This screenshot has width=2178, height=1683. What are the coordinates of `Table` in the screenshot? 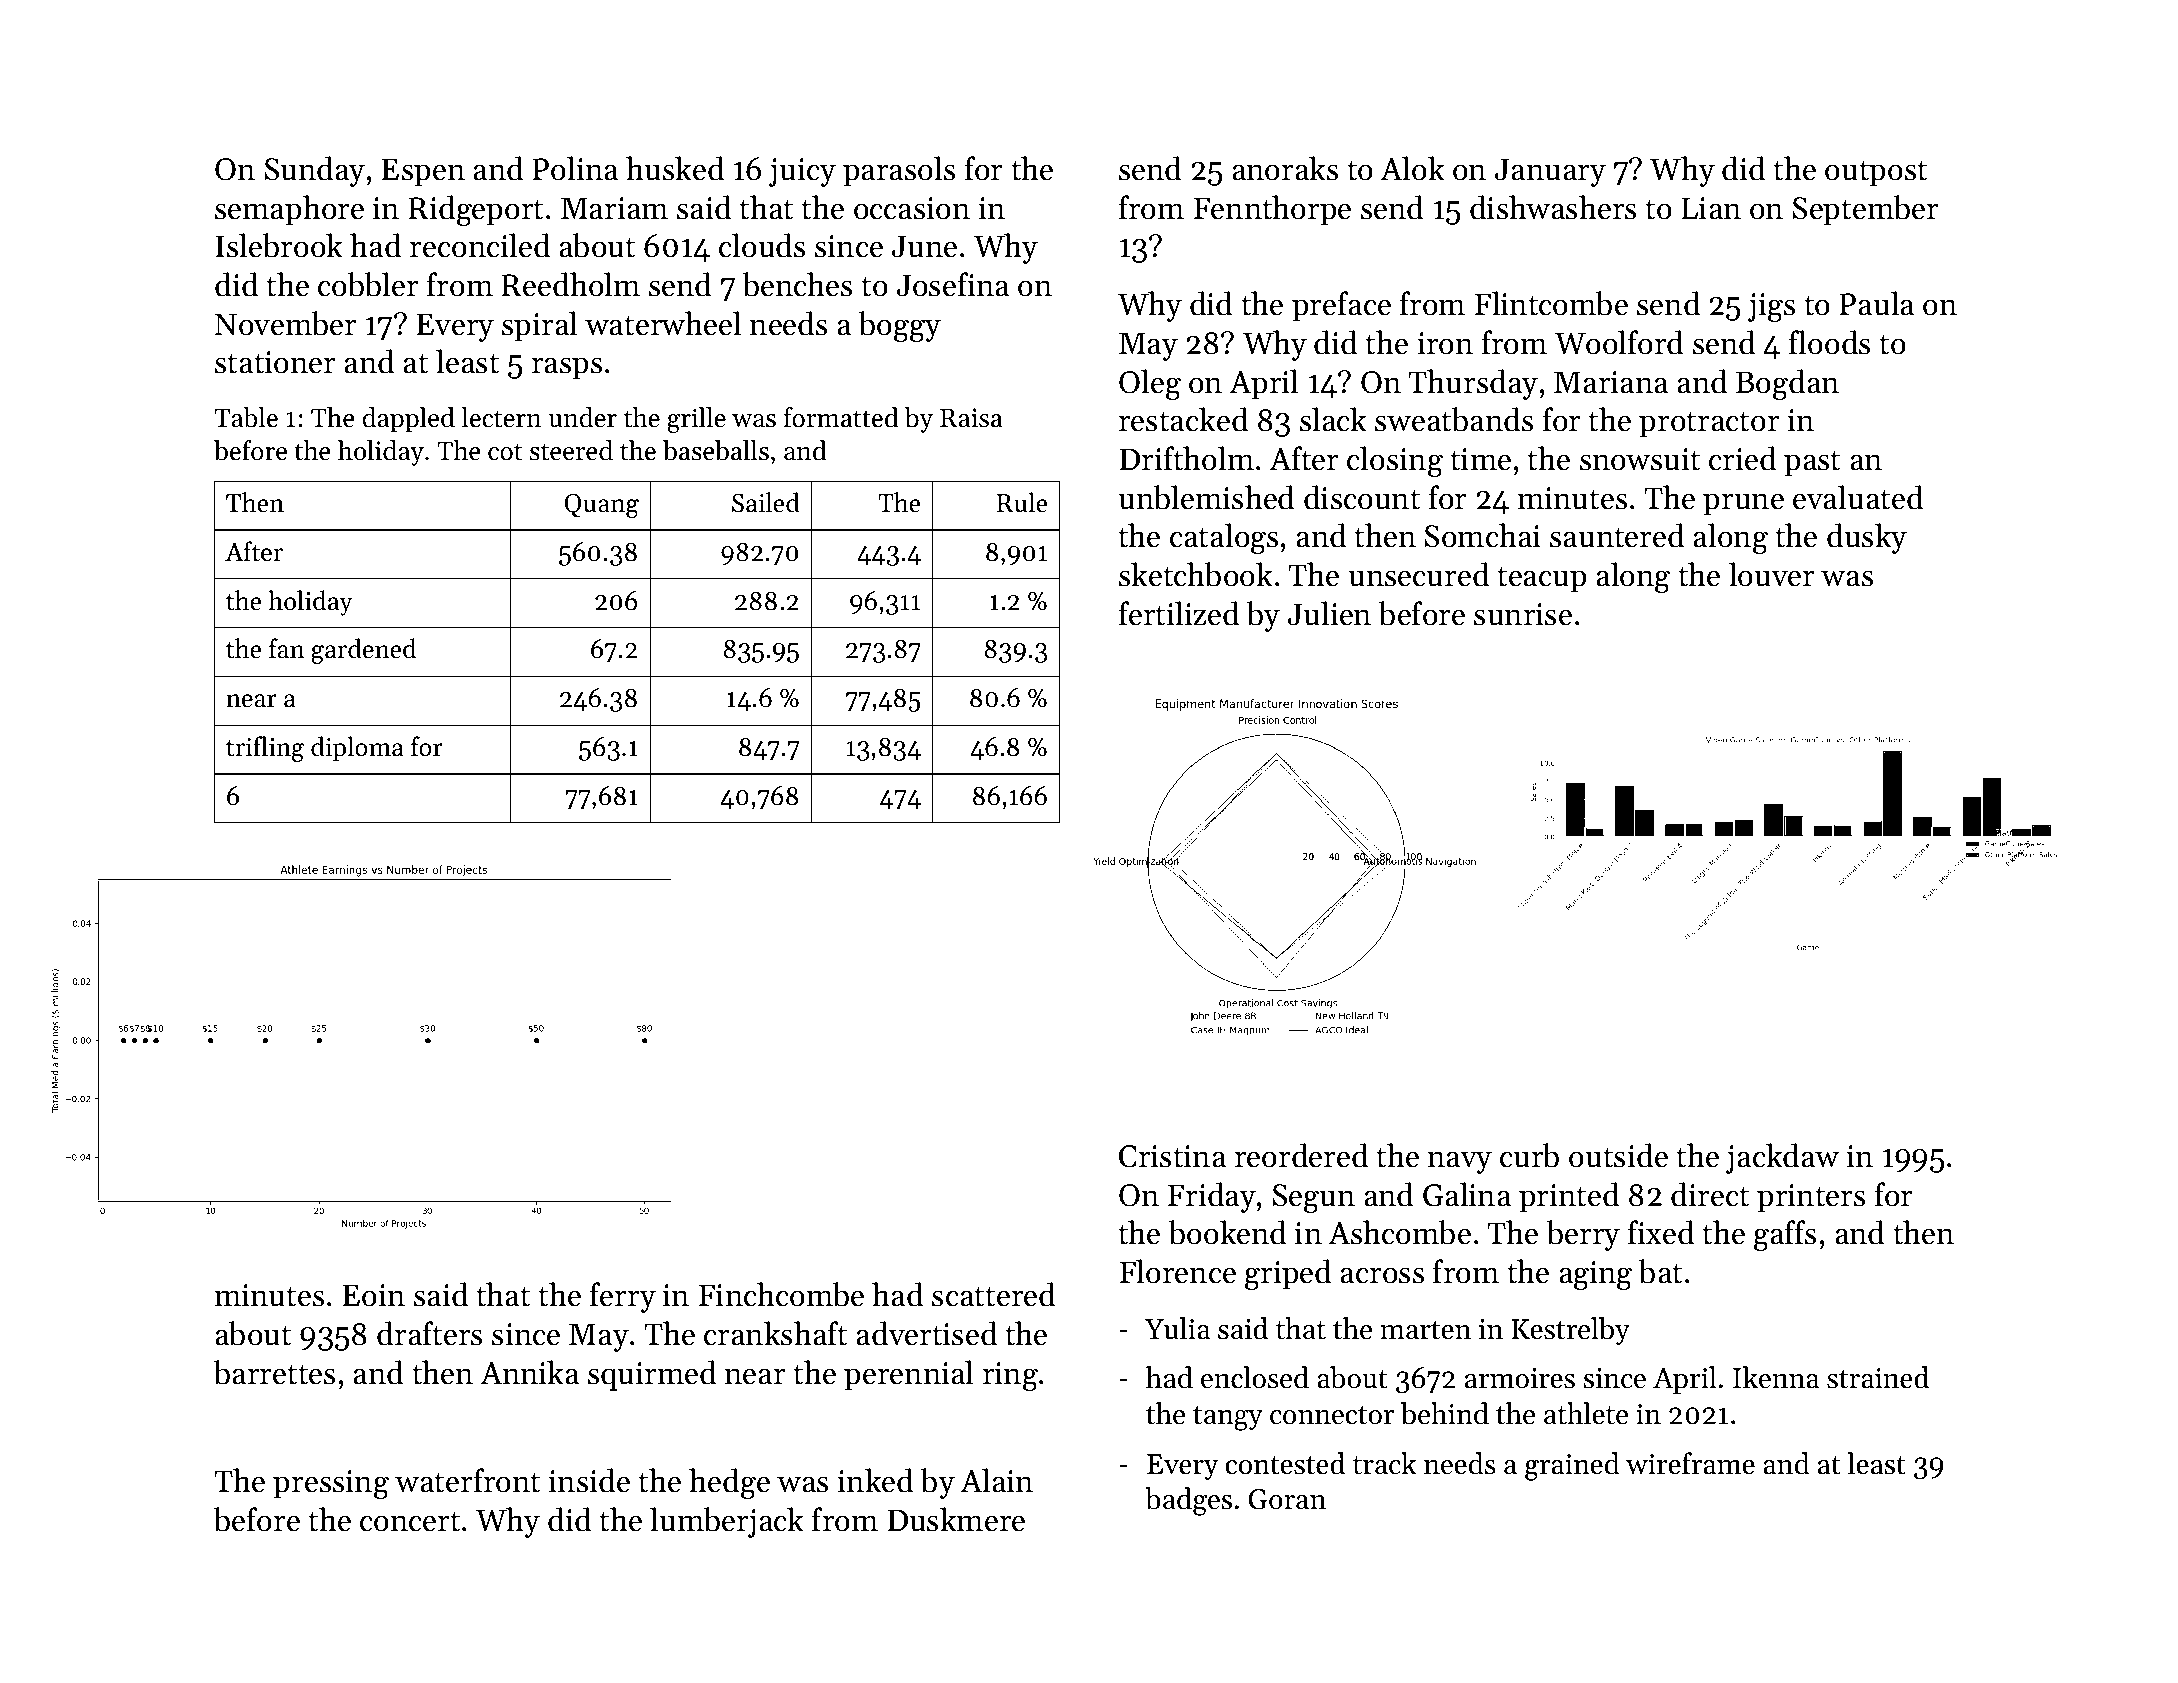 It's located at (246, 417).
